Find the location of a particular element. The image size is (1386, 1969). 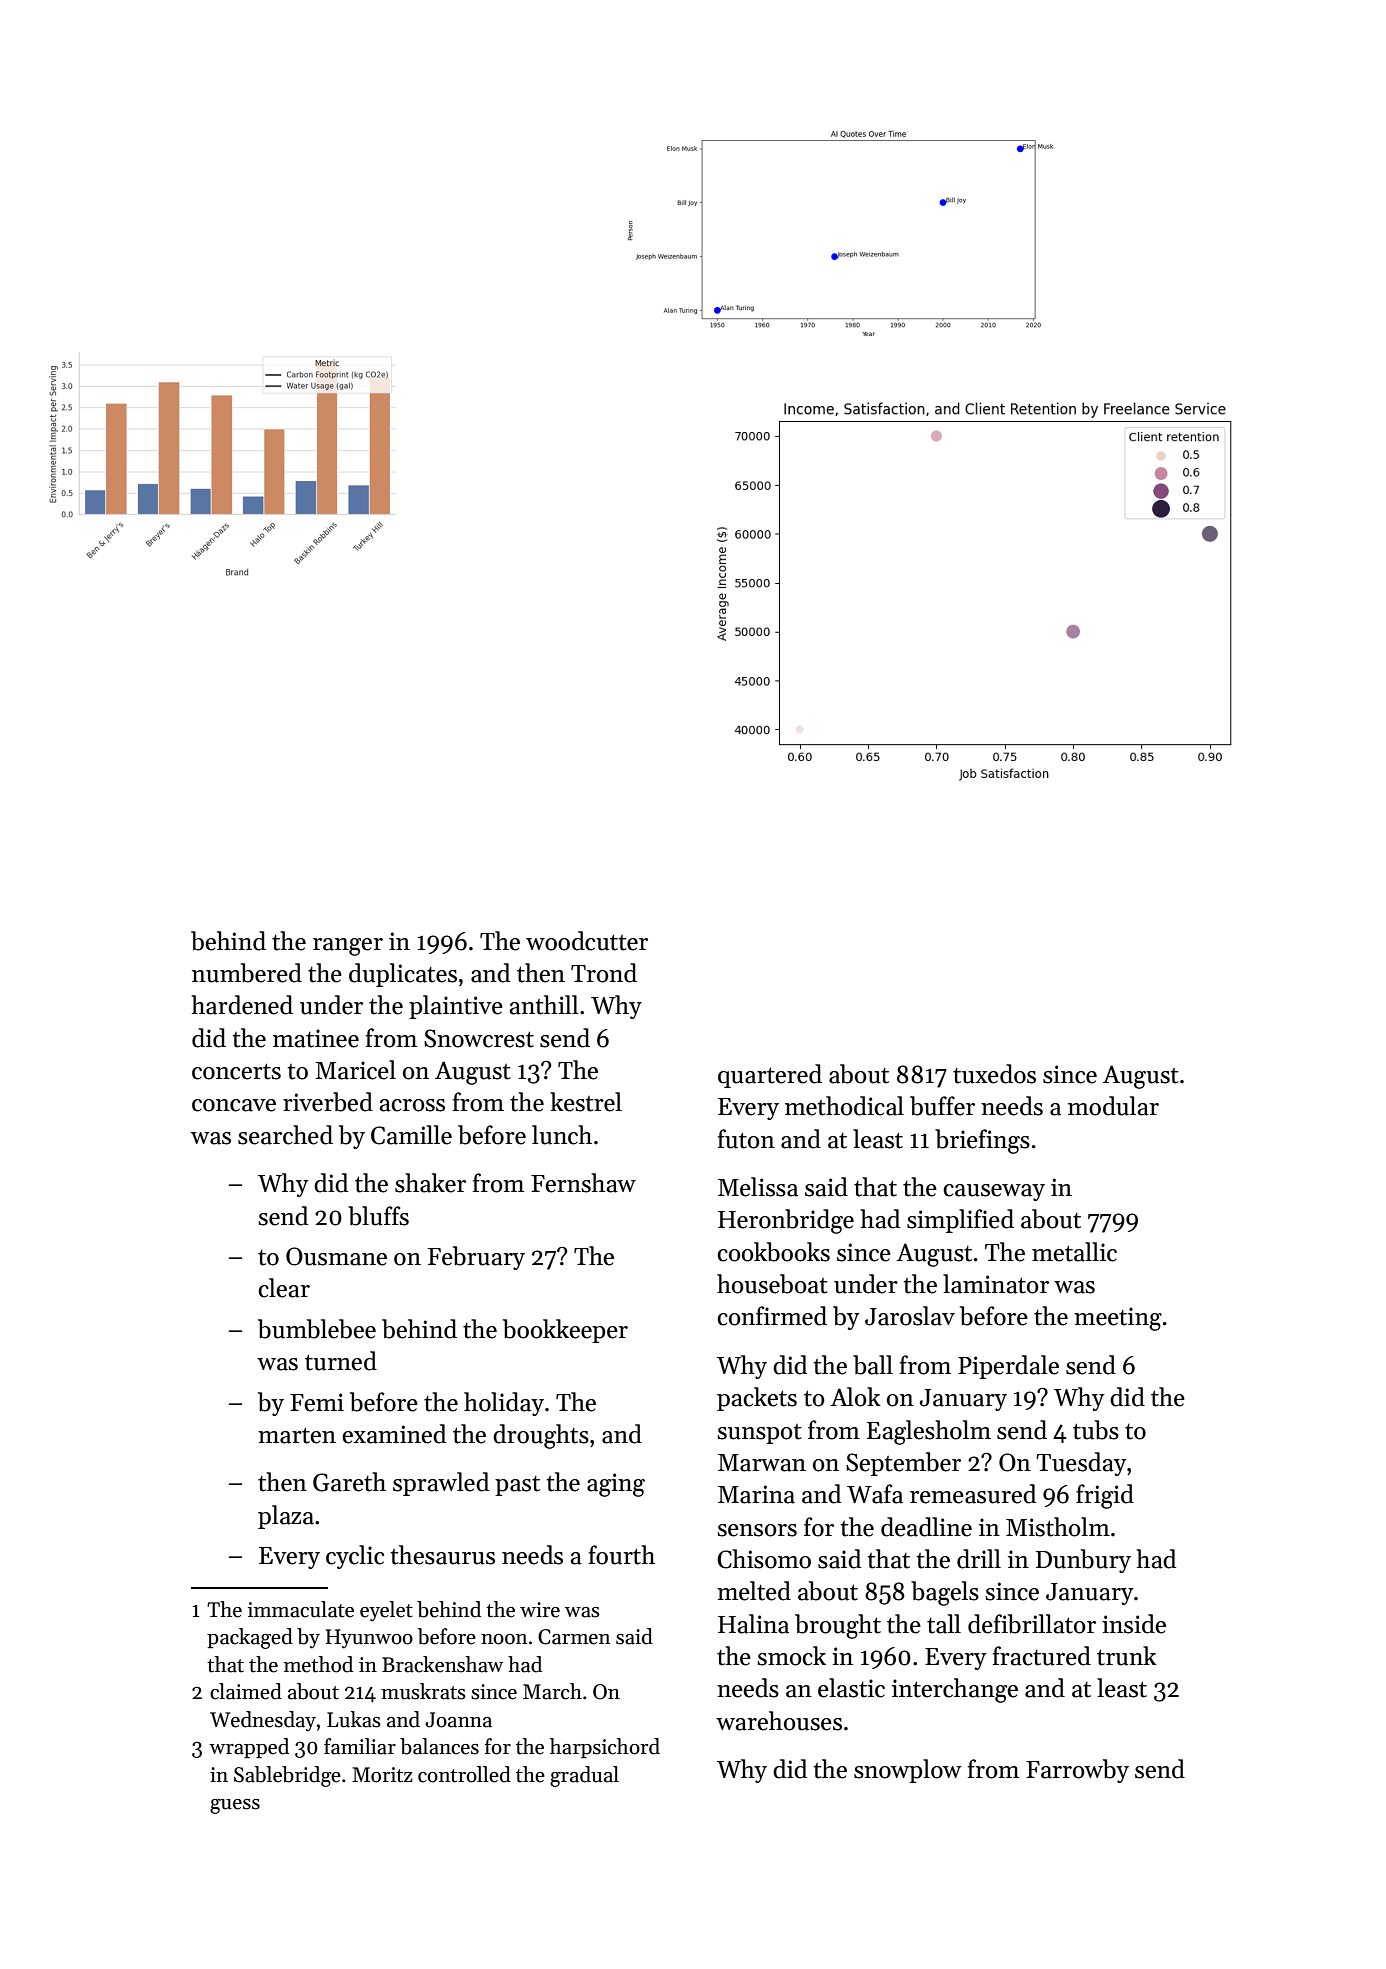

Marina is located at coordinates (756, 1494).
